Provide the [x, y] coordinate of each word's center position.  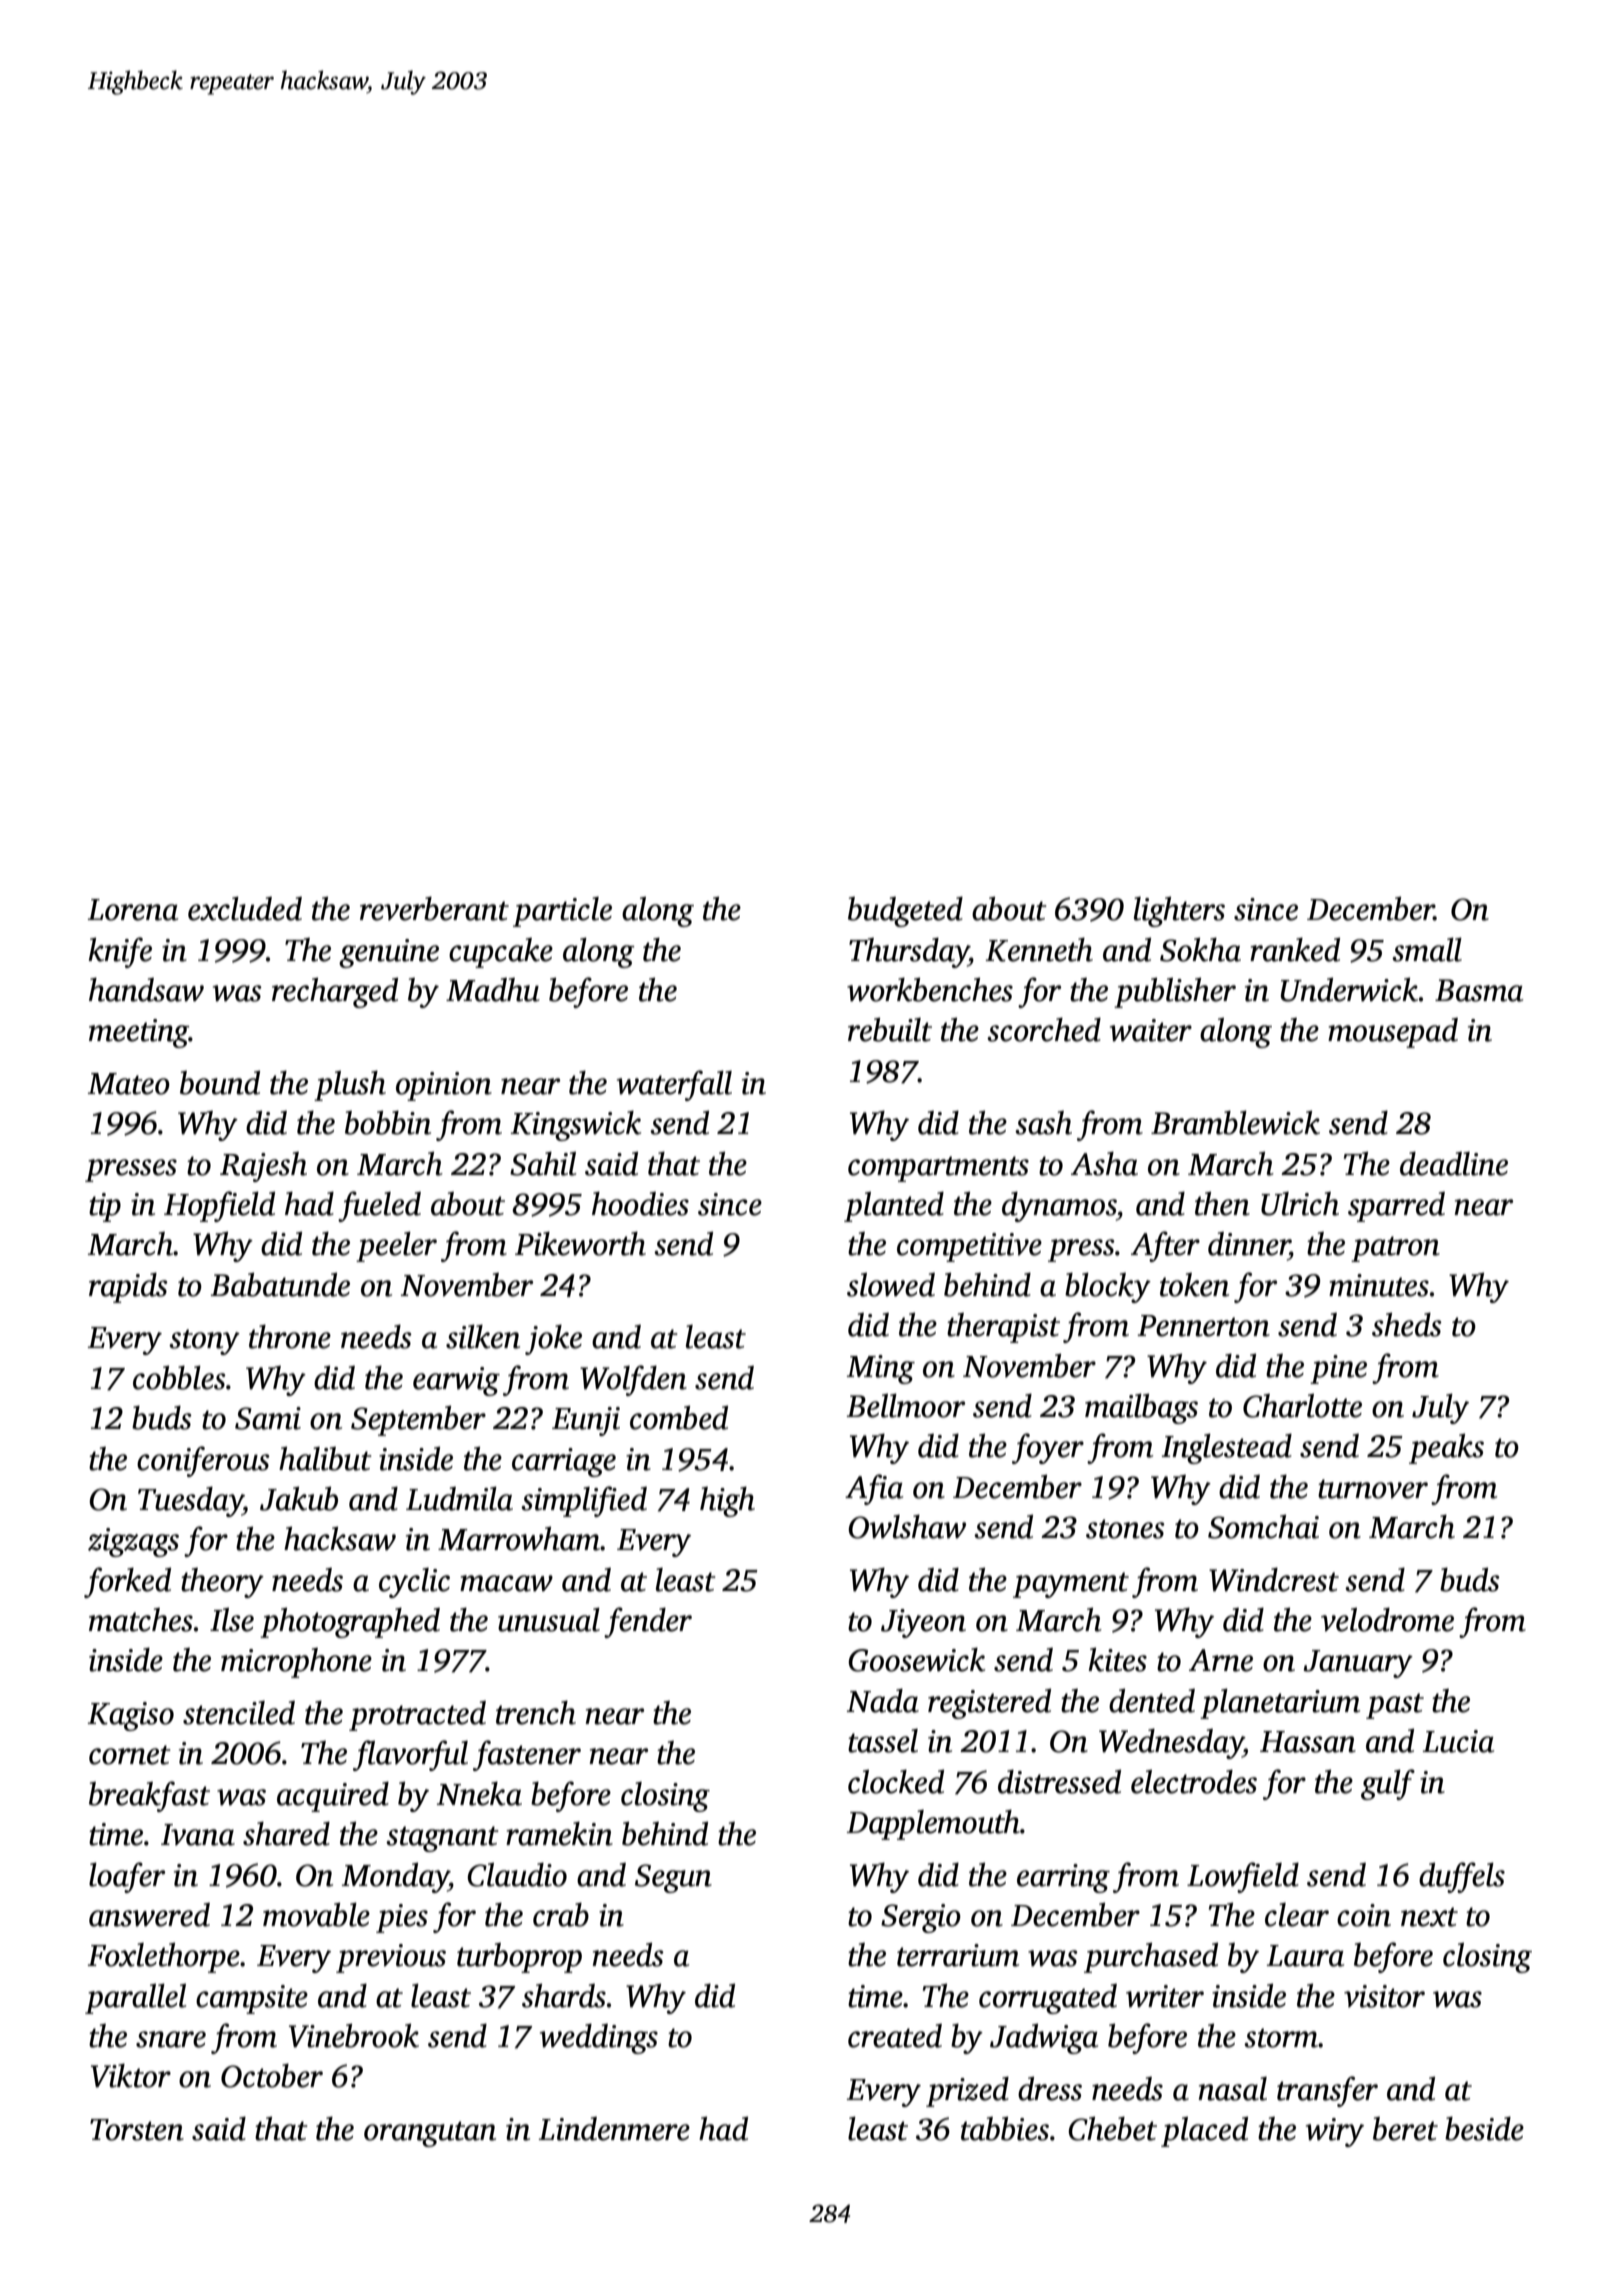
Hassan [1308, 1742]
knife [120, 952]
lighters [1179, 912]
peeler [396, 1247]
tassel [883, 1741]
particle [562, 912]
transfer [1327, 2091]
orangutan [430, 2134]
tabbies [1005, 2129]
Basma [1479, 990]
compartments [938, 1169]
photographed [350, 1623]
